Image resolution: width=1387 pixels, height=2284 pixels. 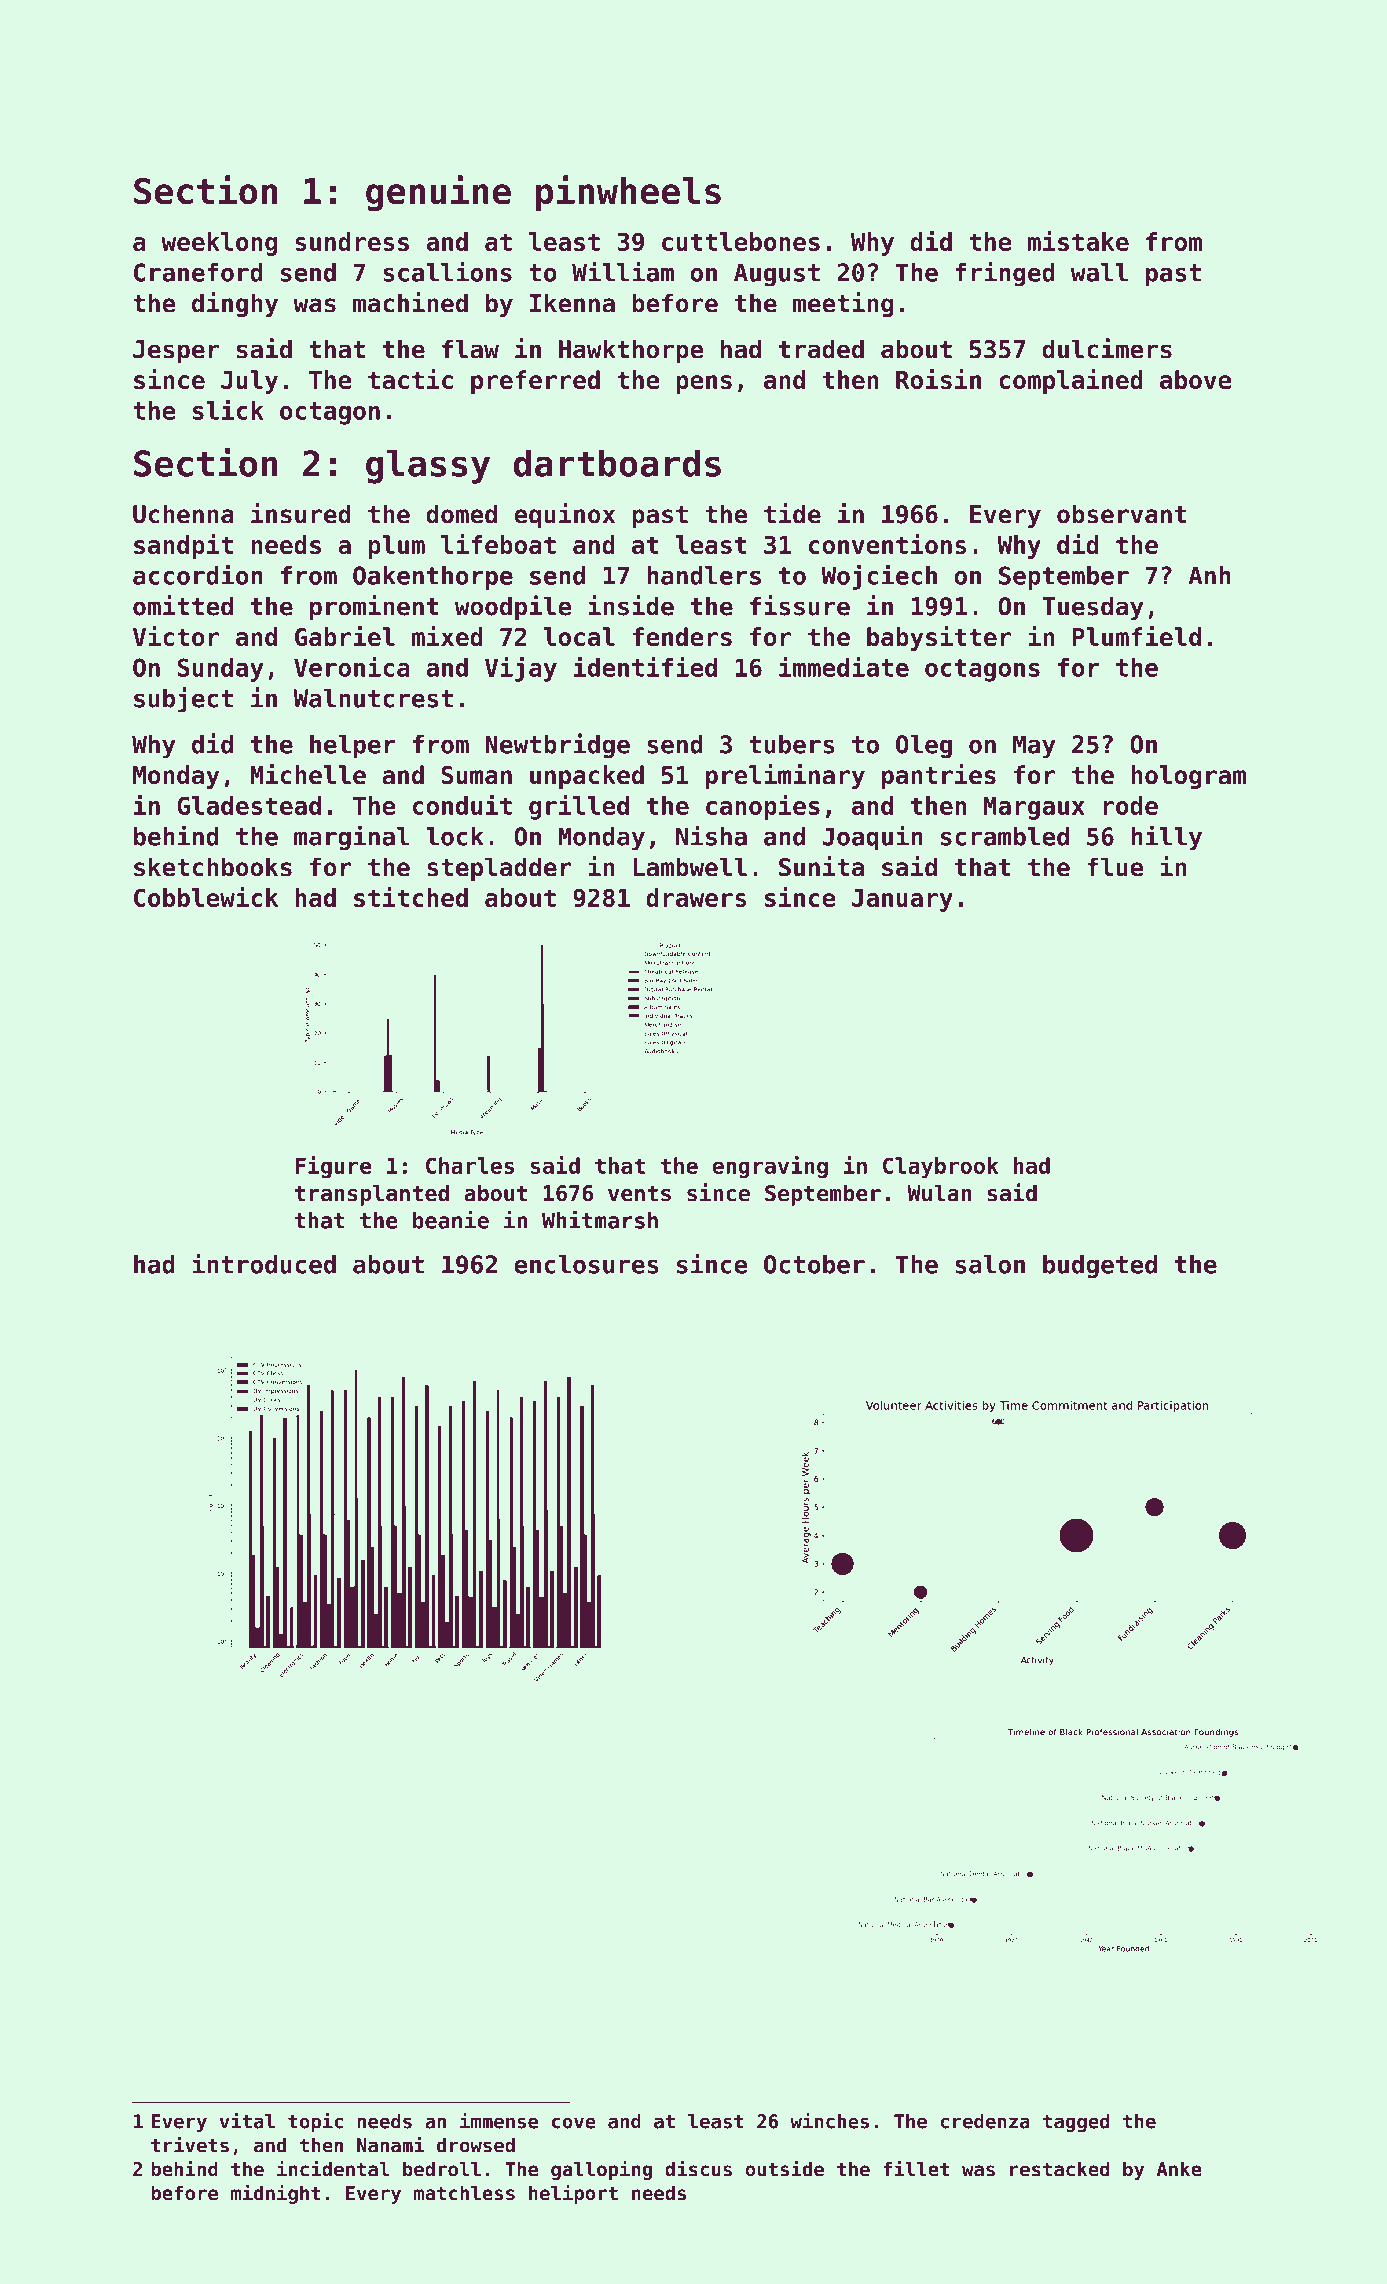 I want to click on Claybrook, so click(x=940, y=1167).
